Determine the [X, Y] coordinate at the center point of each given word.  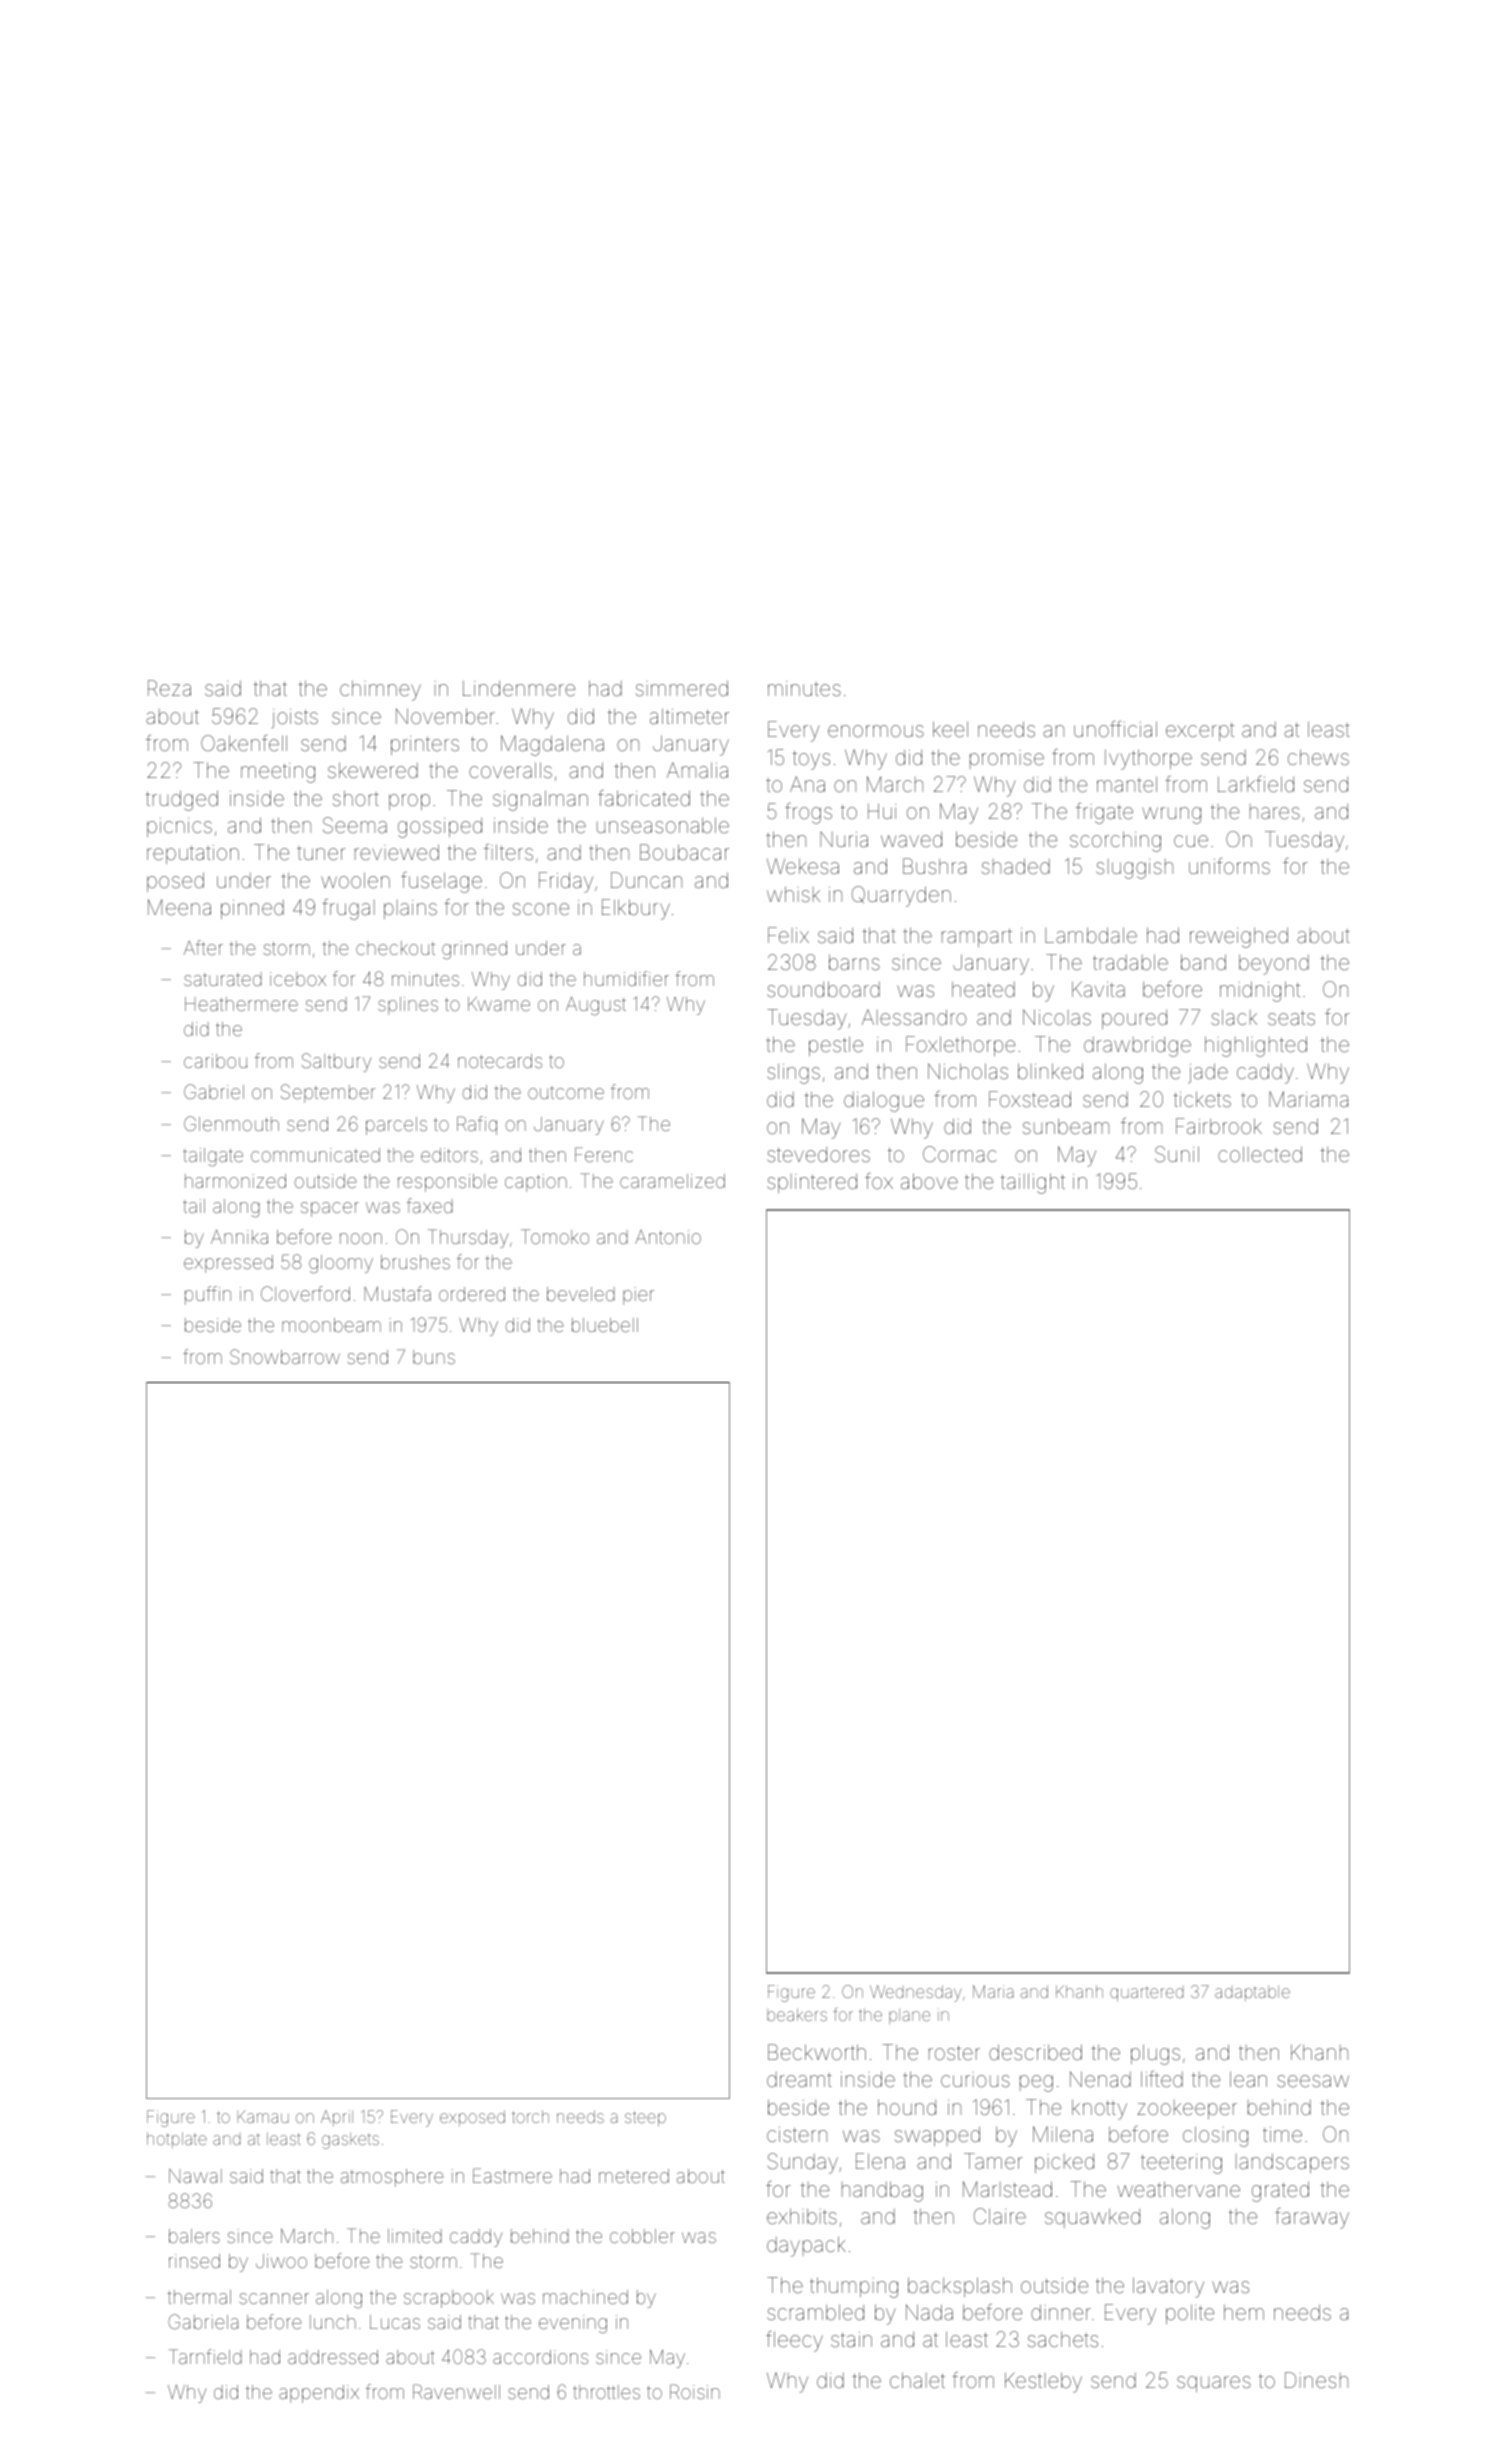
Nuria [844, 839]
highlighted [1256, 1046]
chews [1318, 757]
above [929, 1181]
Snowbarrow [285, 1356]
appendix [319, 2394]
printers [425, 745]
